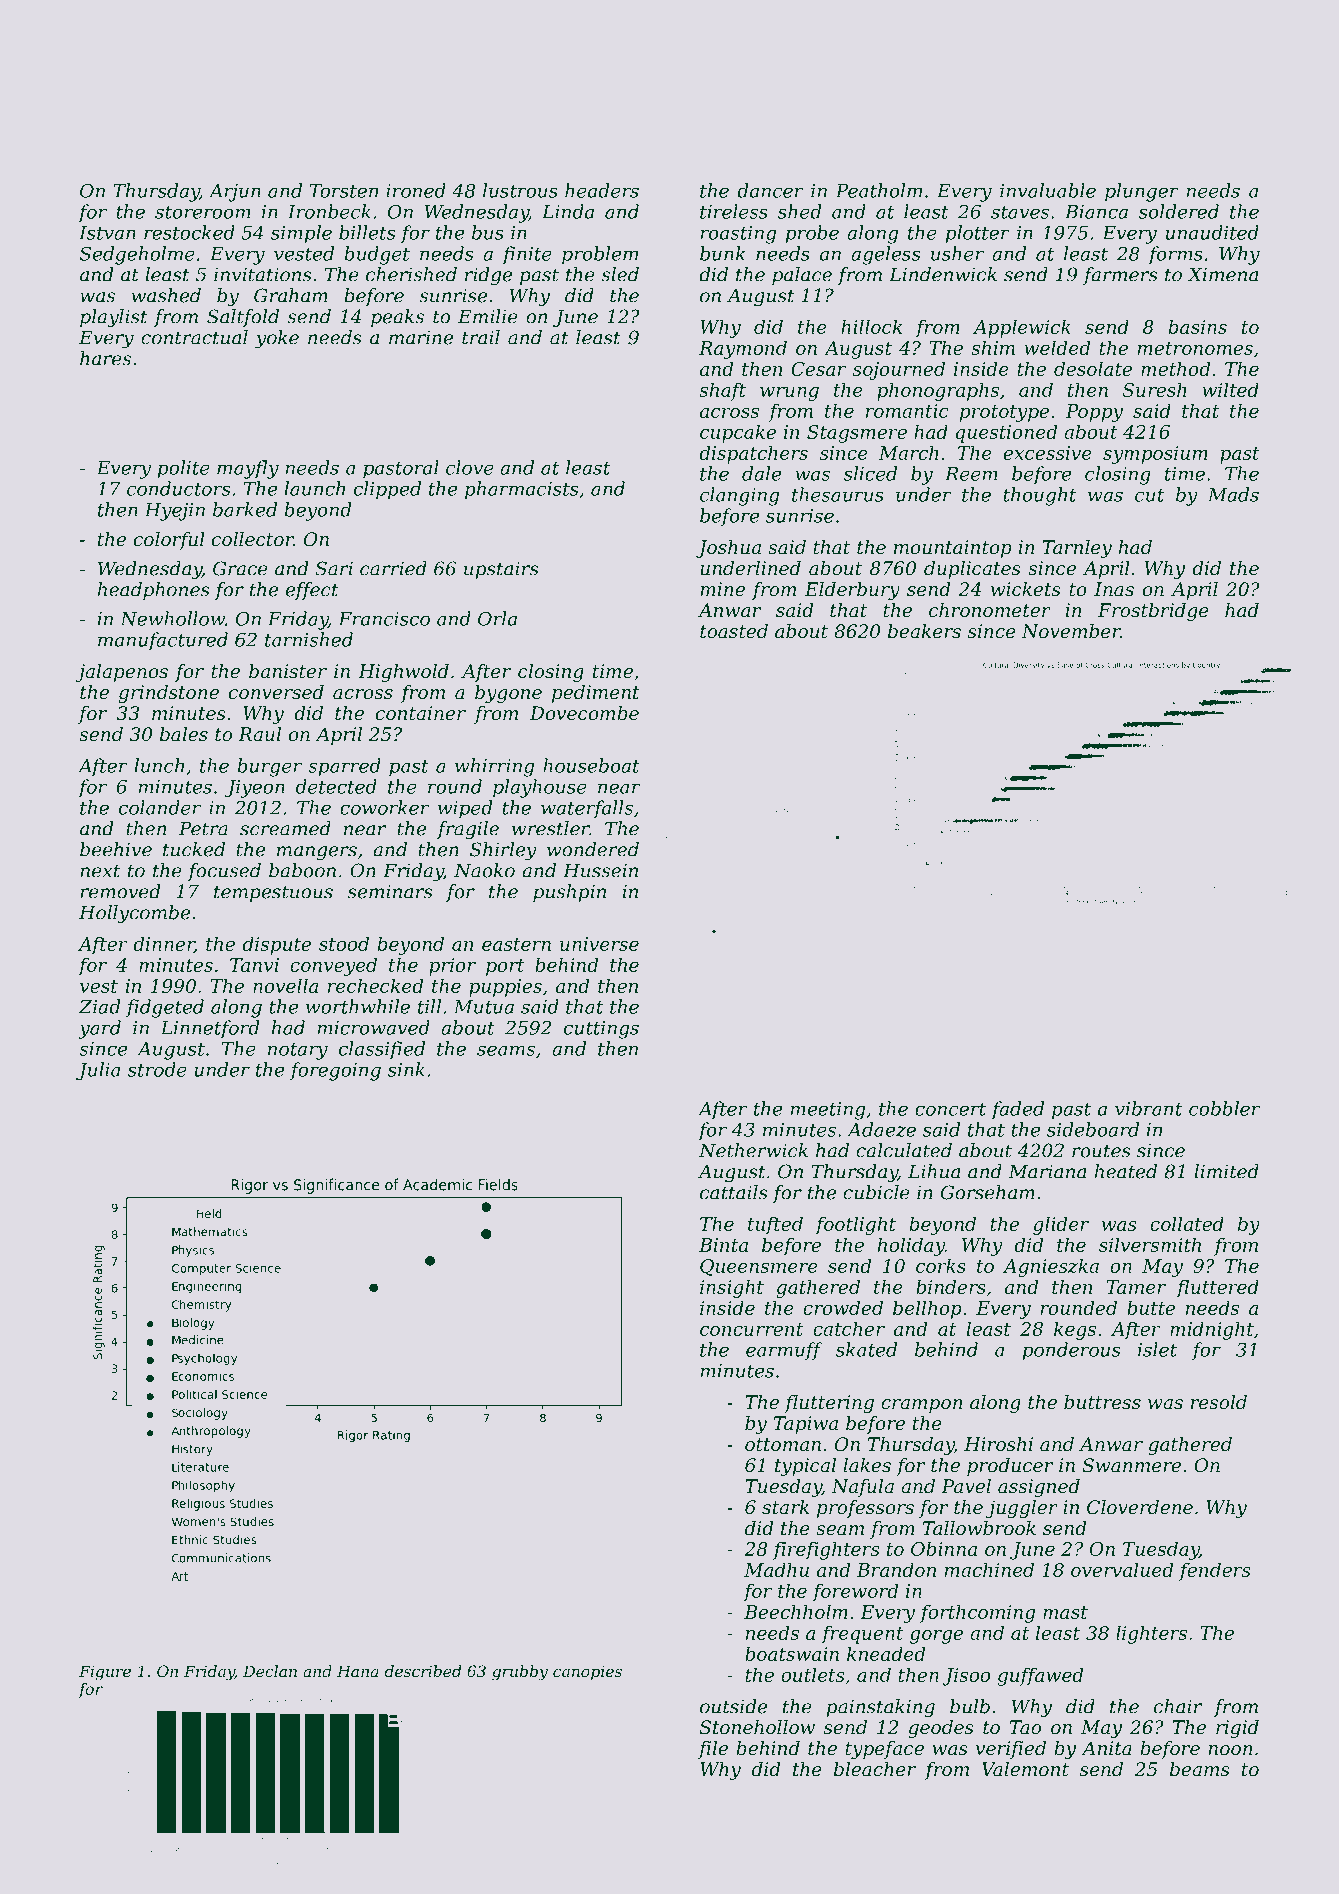  I want to click on dancer, so click(770, 190).
